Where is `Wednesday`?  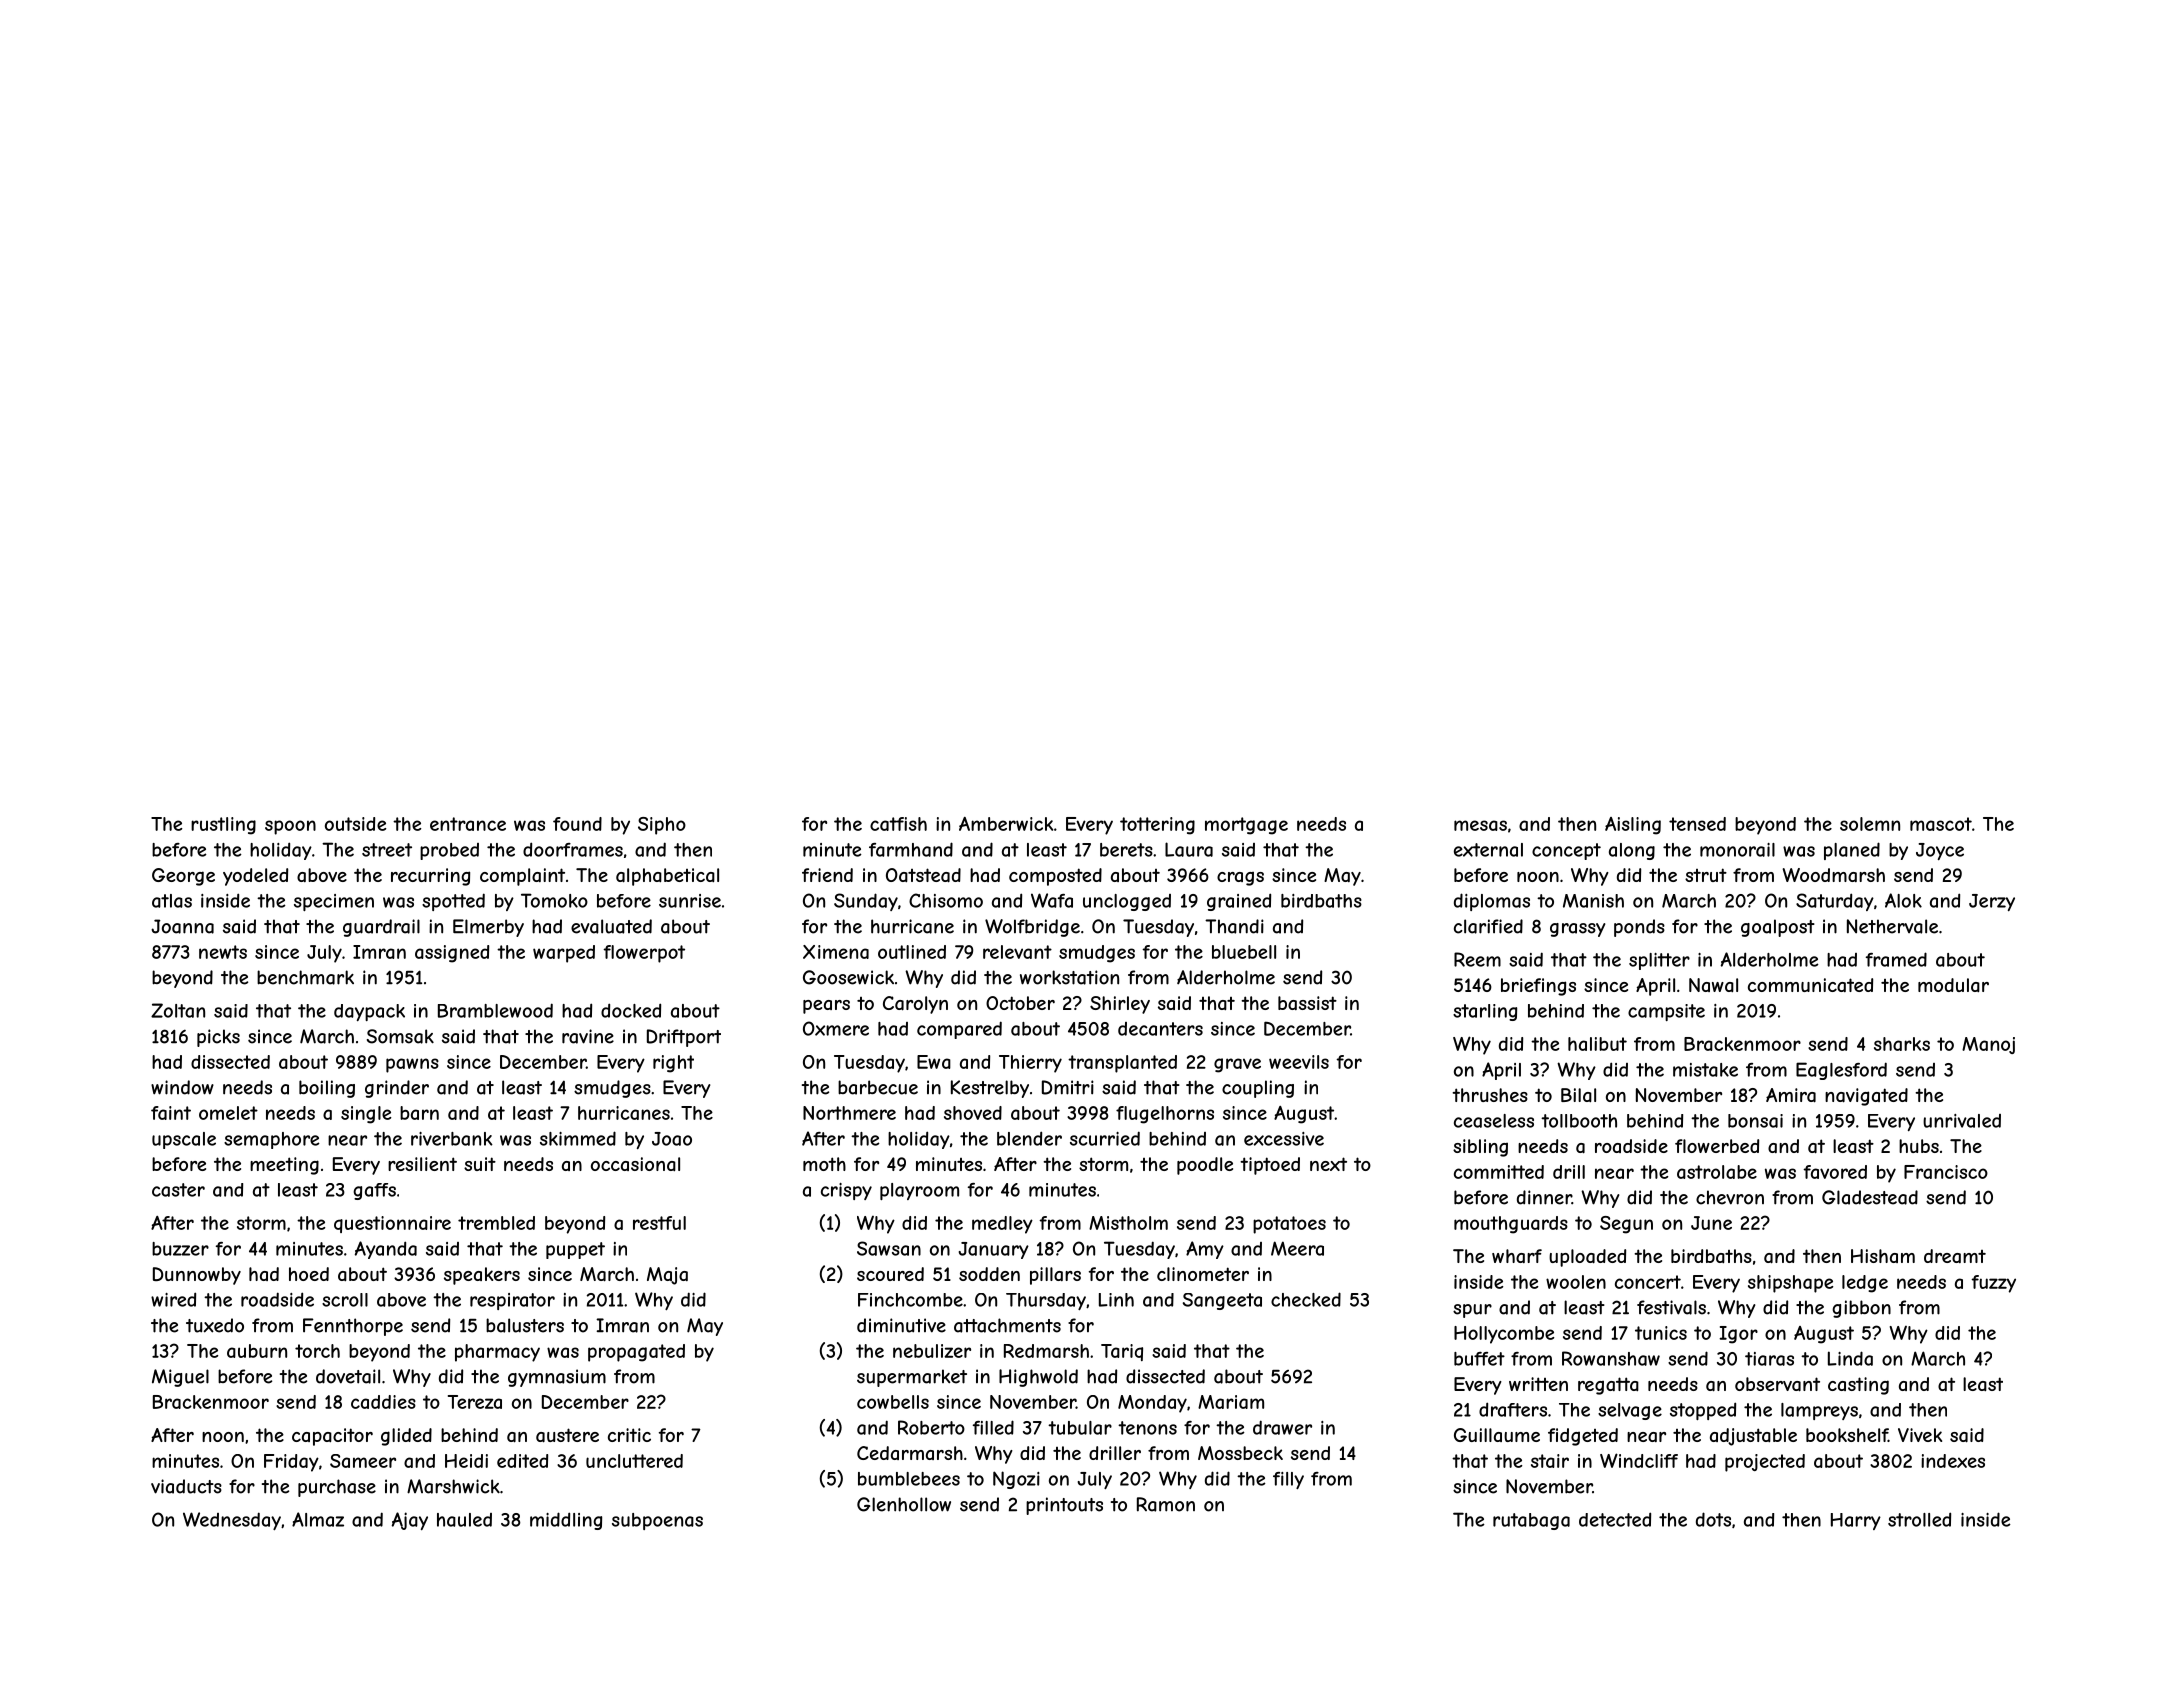
Wednesday is located at coordinates (232, 1521).
